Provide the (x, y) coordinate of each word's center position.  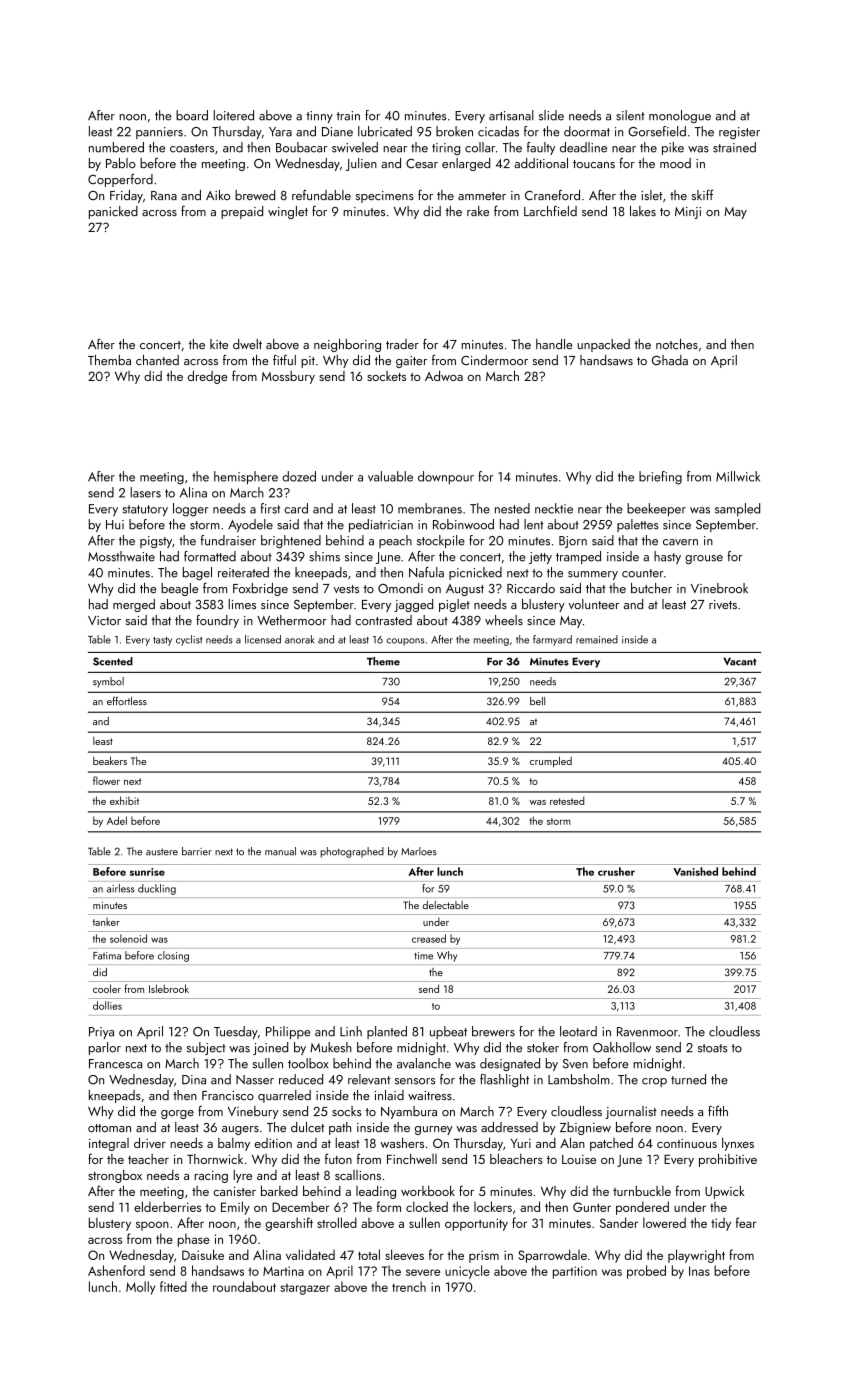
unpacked (603, 345)
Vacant (739, 662)
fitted (173, 1286)
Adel (117, 820)
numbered (116, 147)
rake (478, 211)
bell (537, 701)
